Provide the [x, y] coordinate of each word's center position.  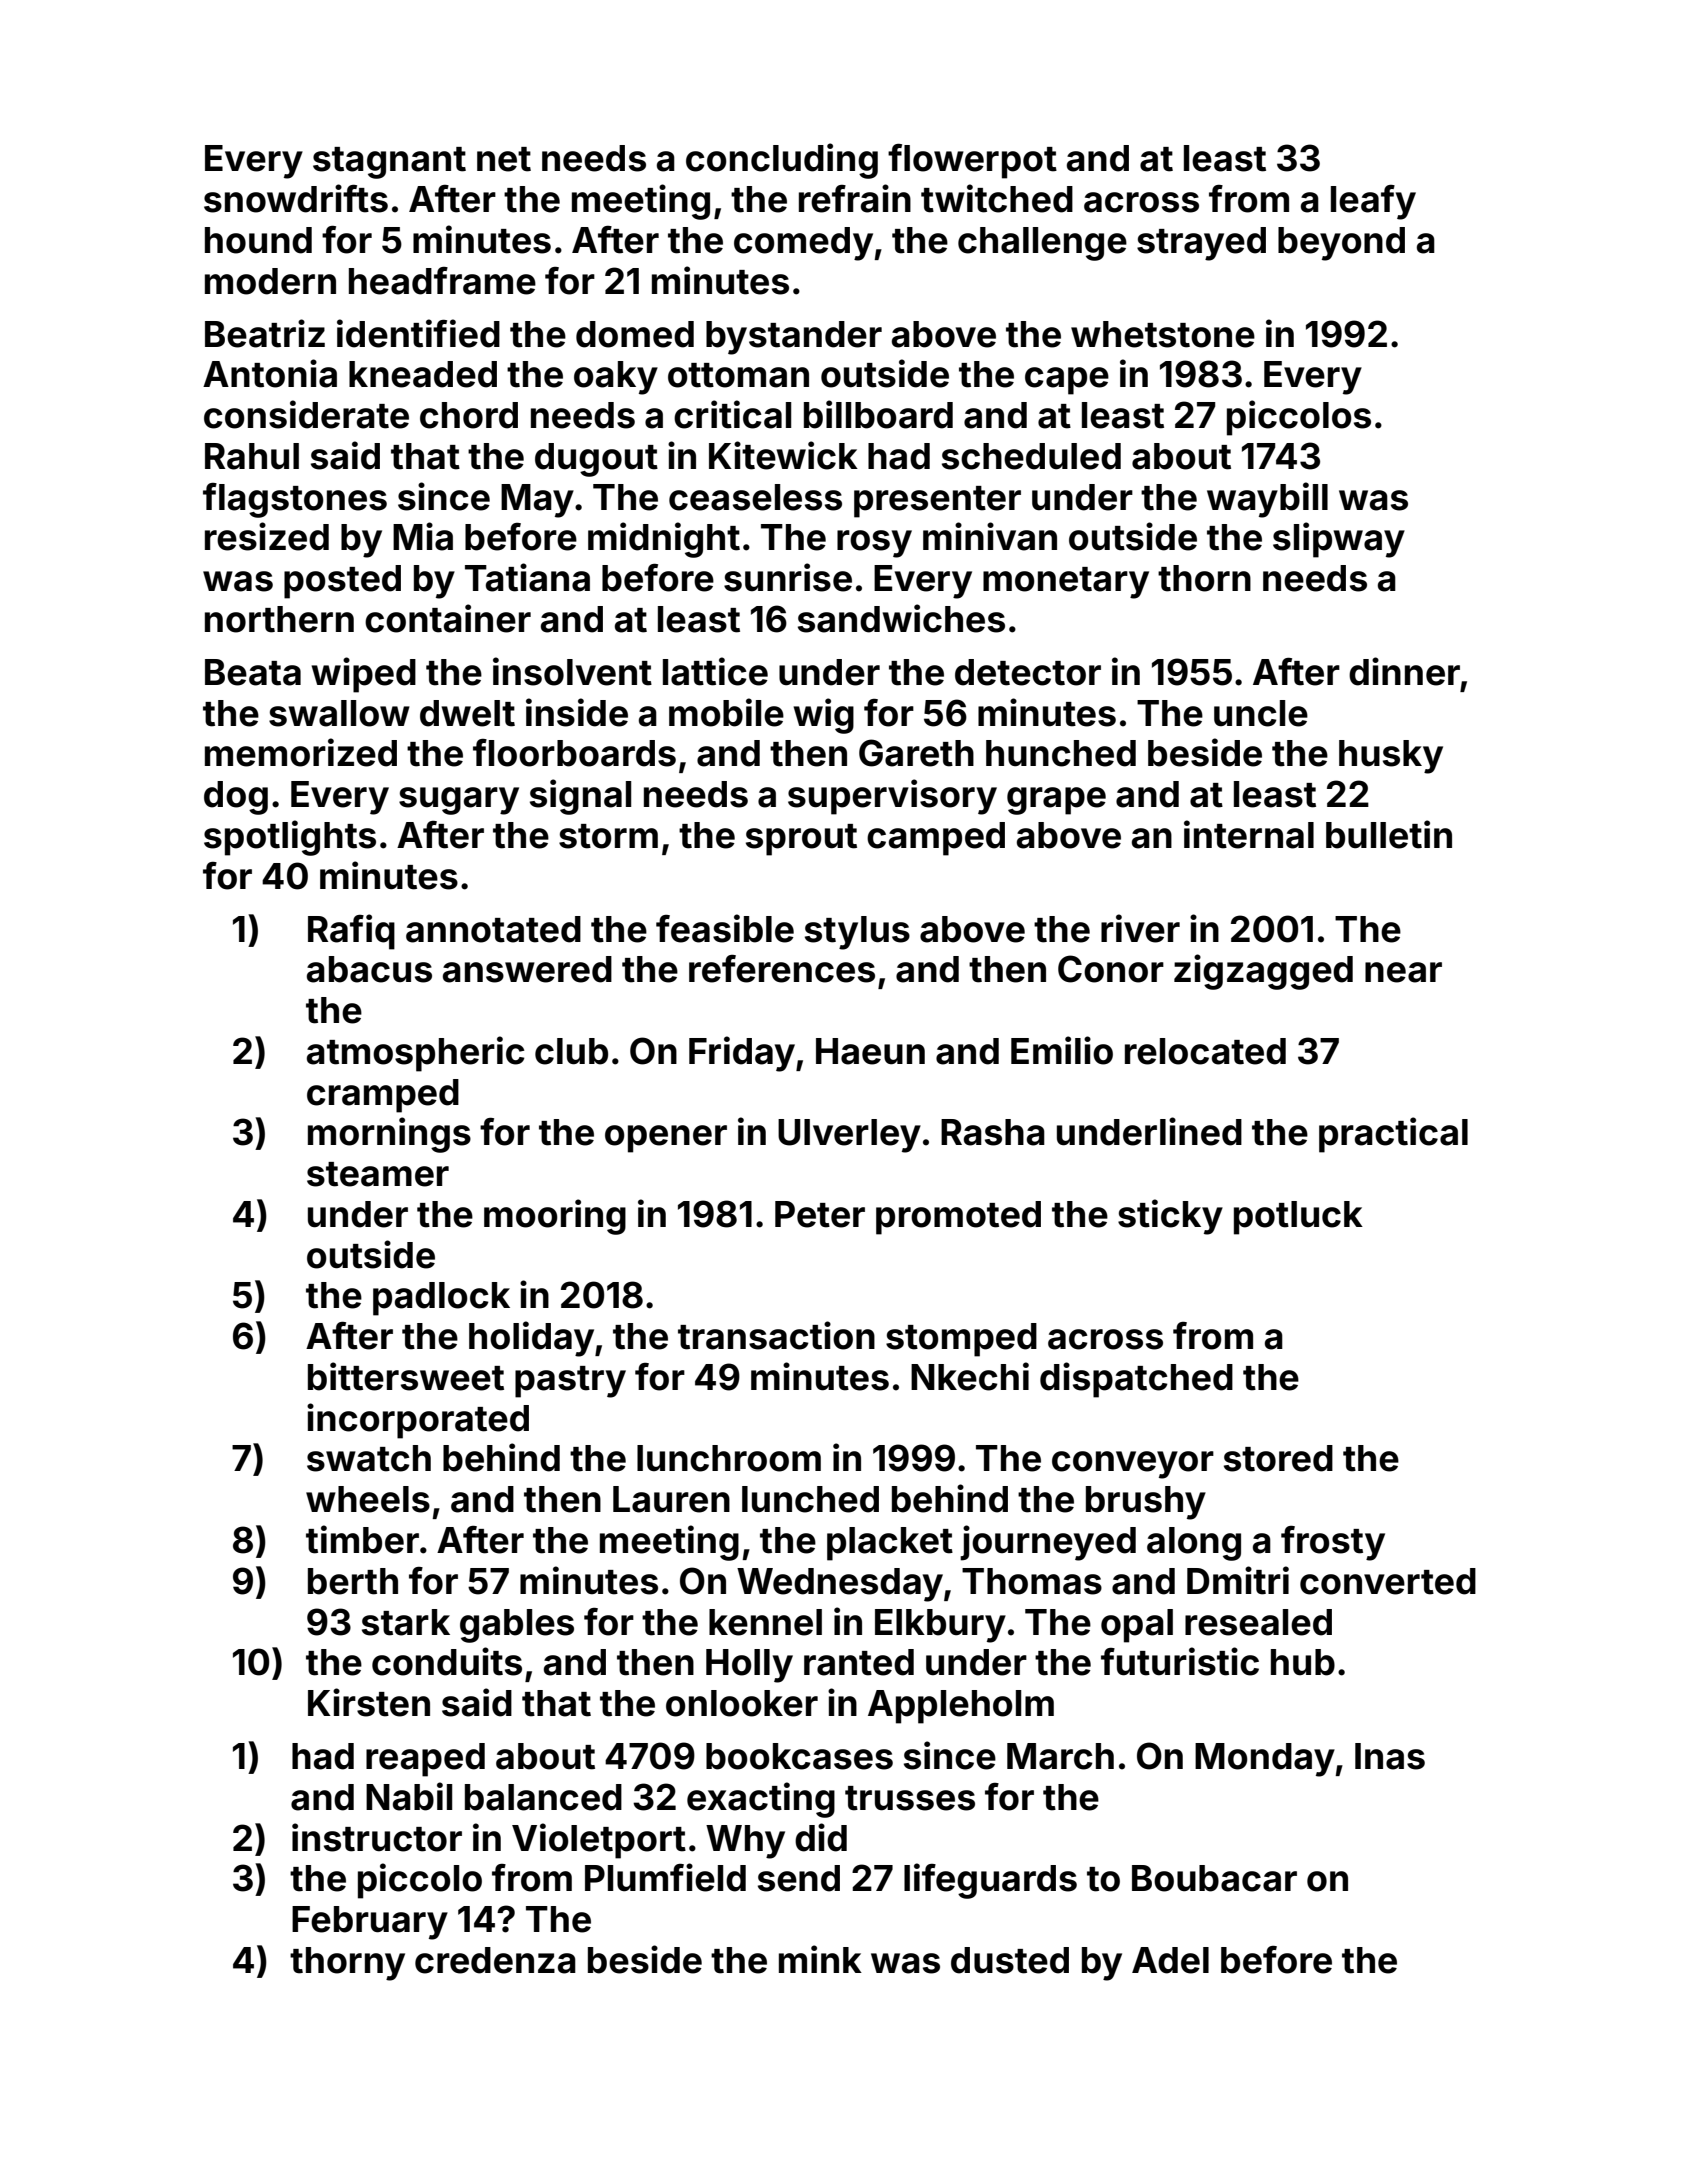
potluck [1298, 1218]
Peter [820, 1214]
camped [936, 839]
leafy [1373, 202]
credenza [495, 1960]
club [571, 1051]
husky [1391, 757]
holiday [531, 1339]
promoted [958, 1218]
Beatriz [265, 333]
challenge [1042, 244]
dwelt [467, 713]
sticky [1170, 1217]
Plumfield [665, 1877]
